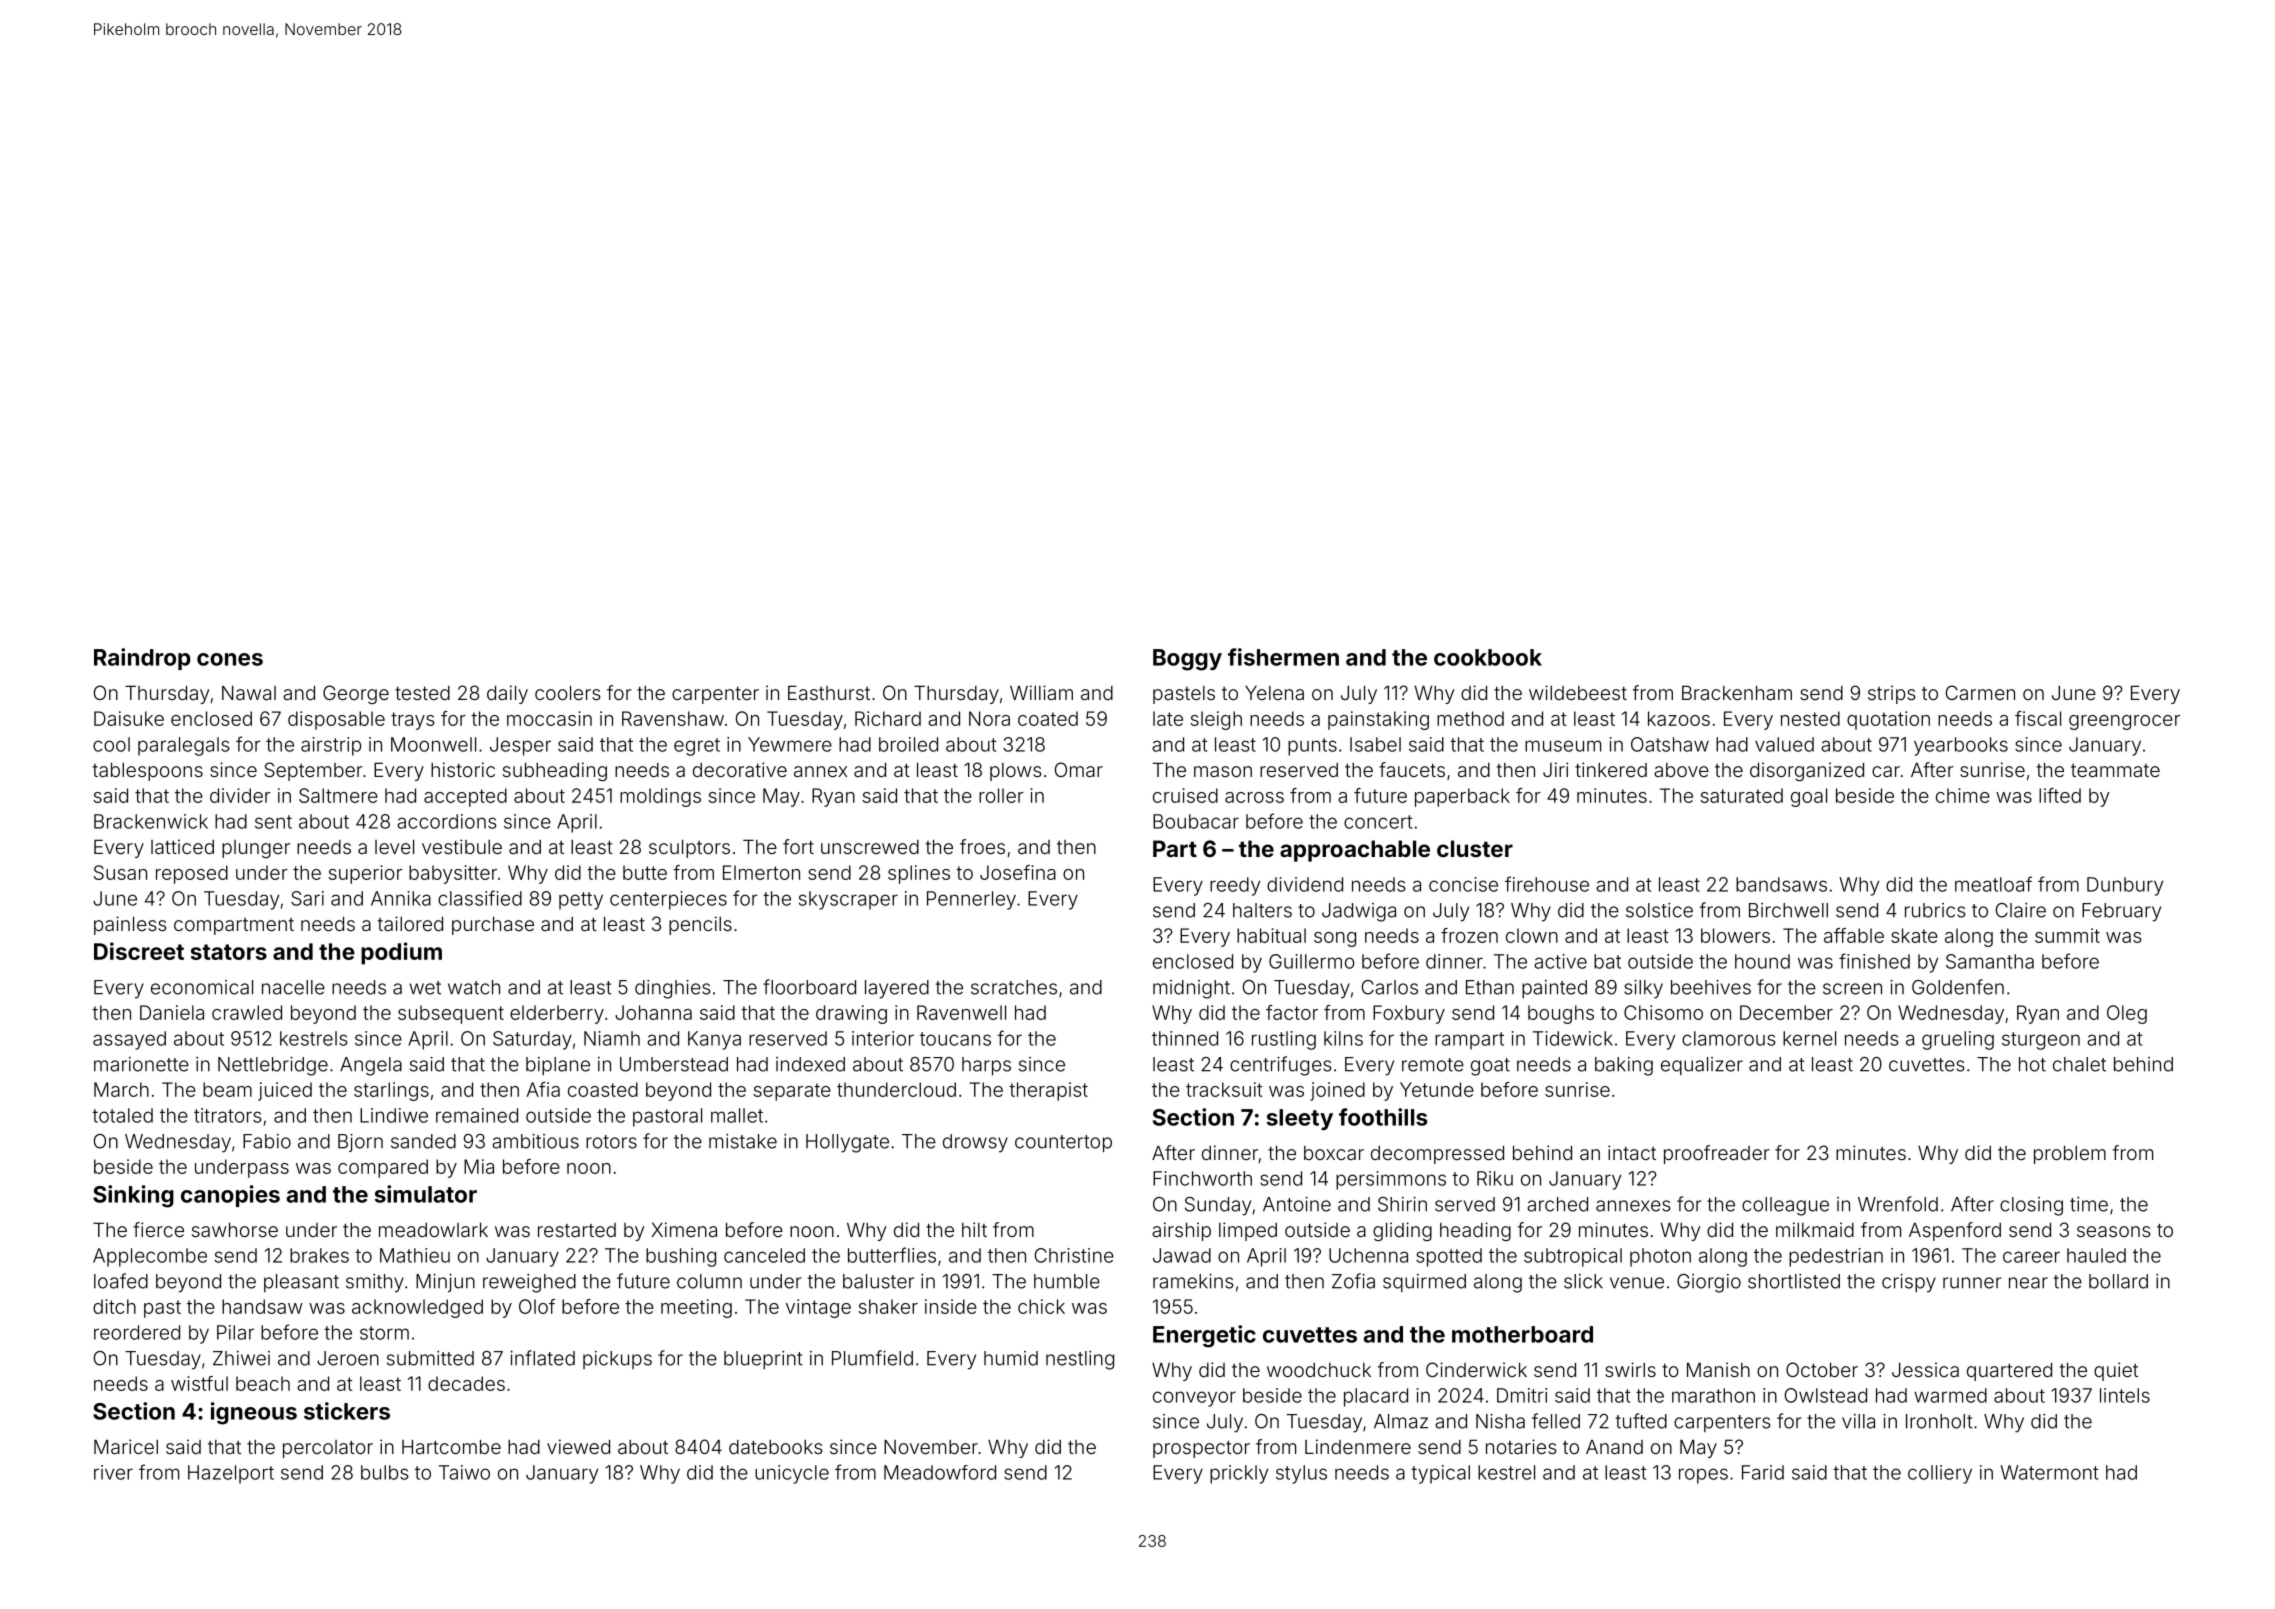 Image resolution: width=2275 pixels, height=1609 pixels. Describe the element at coordinates (1080, 1360) in the document. I see `nestling` at that location.
